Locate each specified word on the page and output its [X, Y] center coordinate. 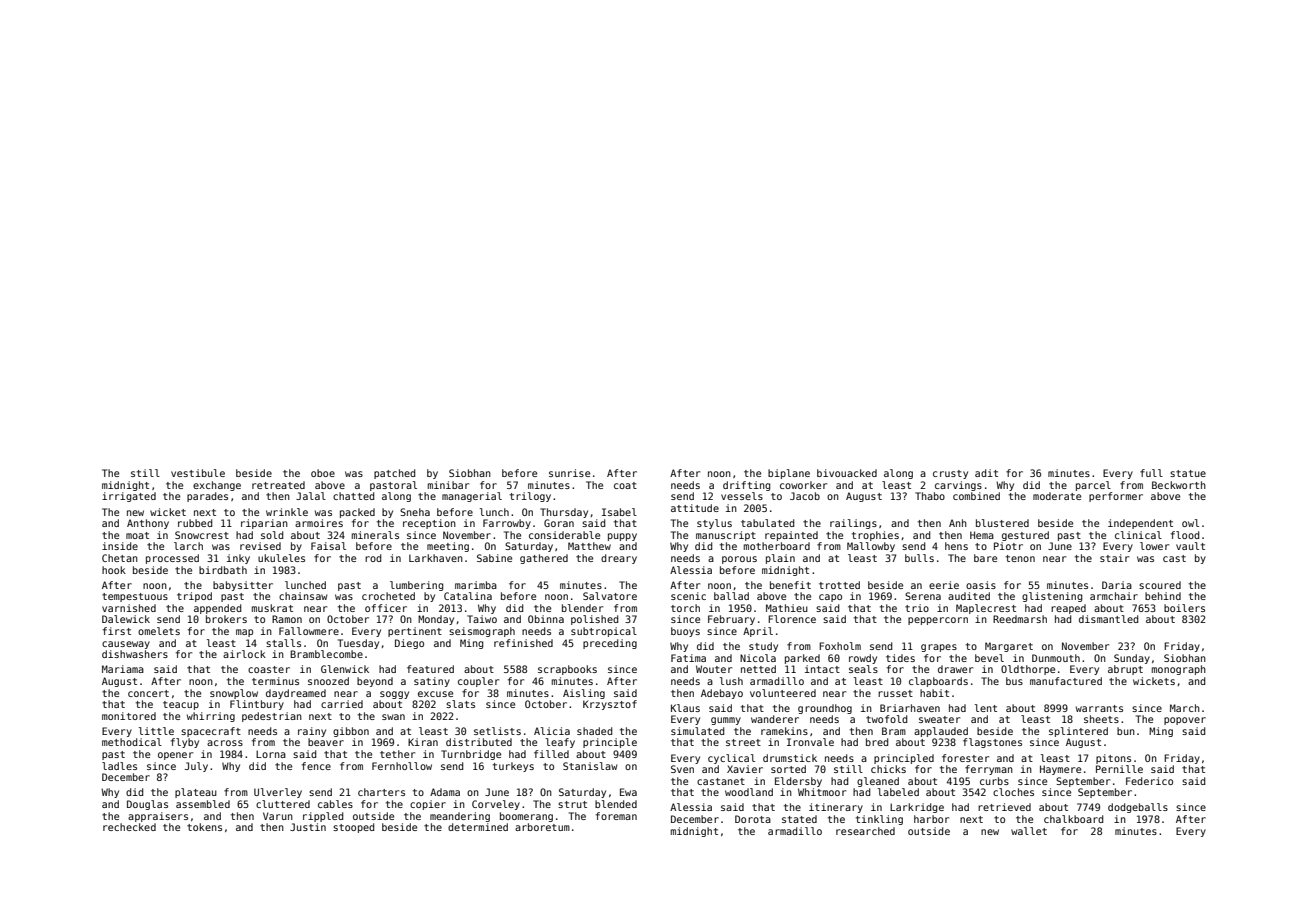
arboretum [542, 827]
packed [357, 513]
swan [393, 717]
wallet [1029, 831]
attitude [695, 508]
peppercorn [938, 621]
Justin [308, 827]
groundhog [825, 709]
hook [114, 570]
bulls [919, 558]
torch [685, 608]
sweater [939, 719]
